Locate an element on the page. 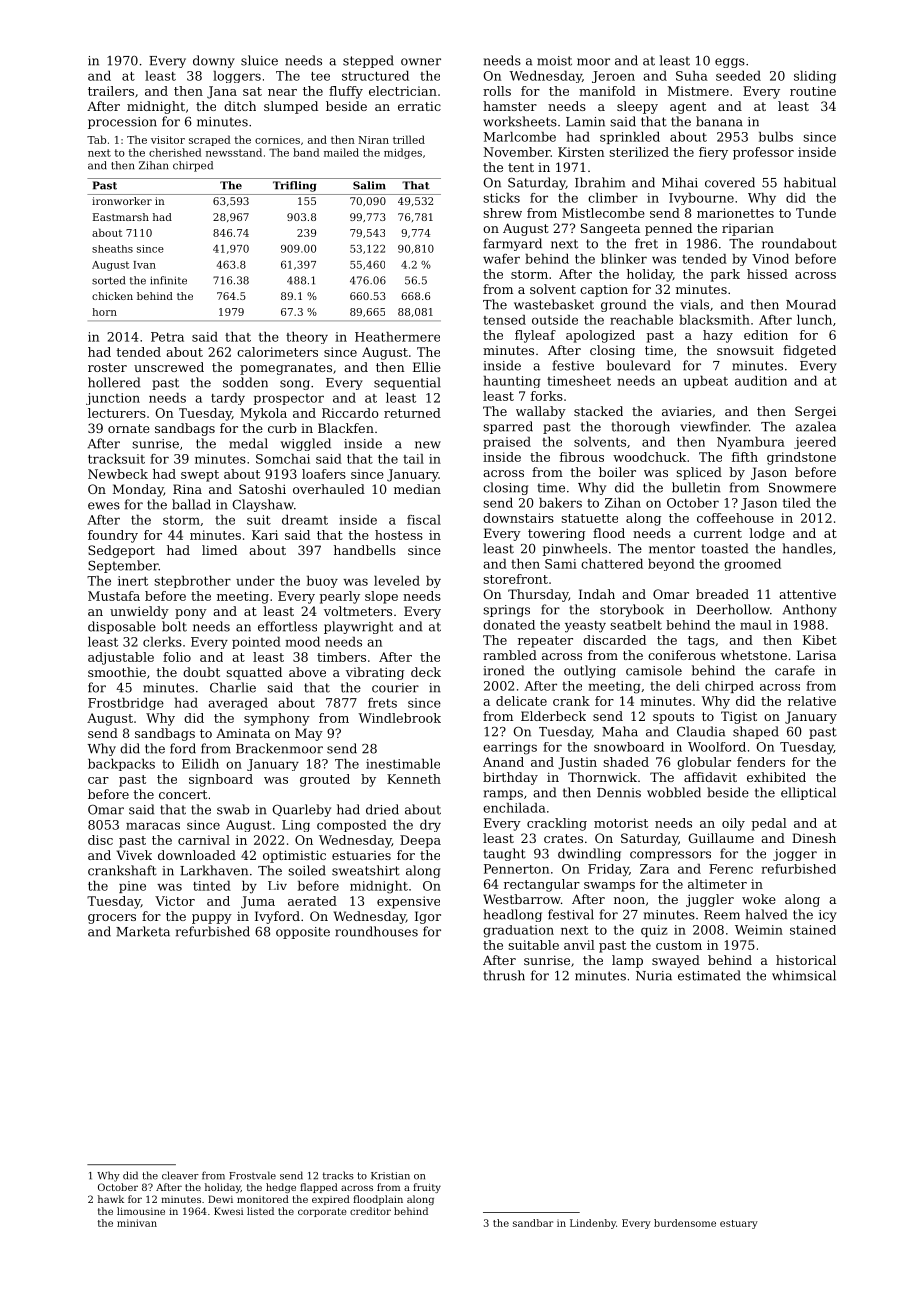  trailers is located at coordinates (111, 91).
